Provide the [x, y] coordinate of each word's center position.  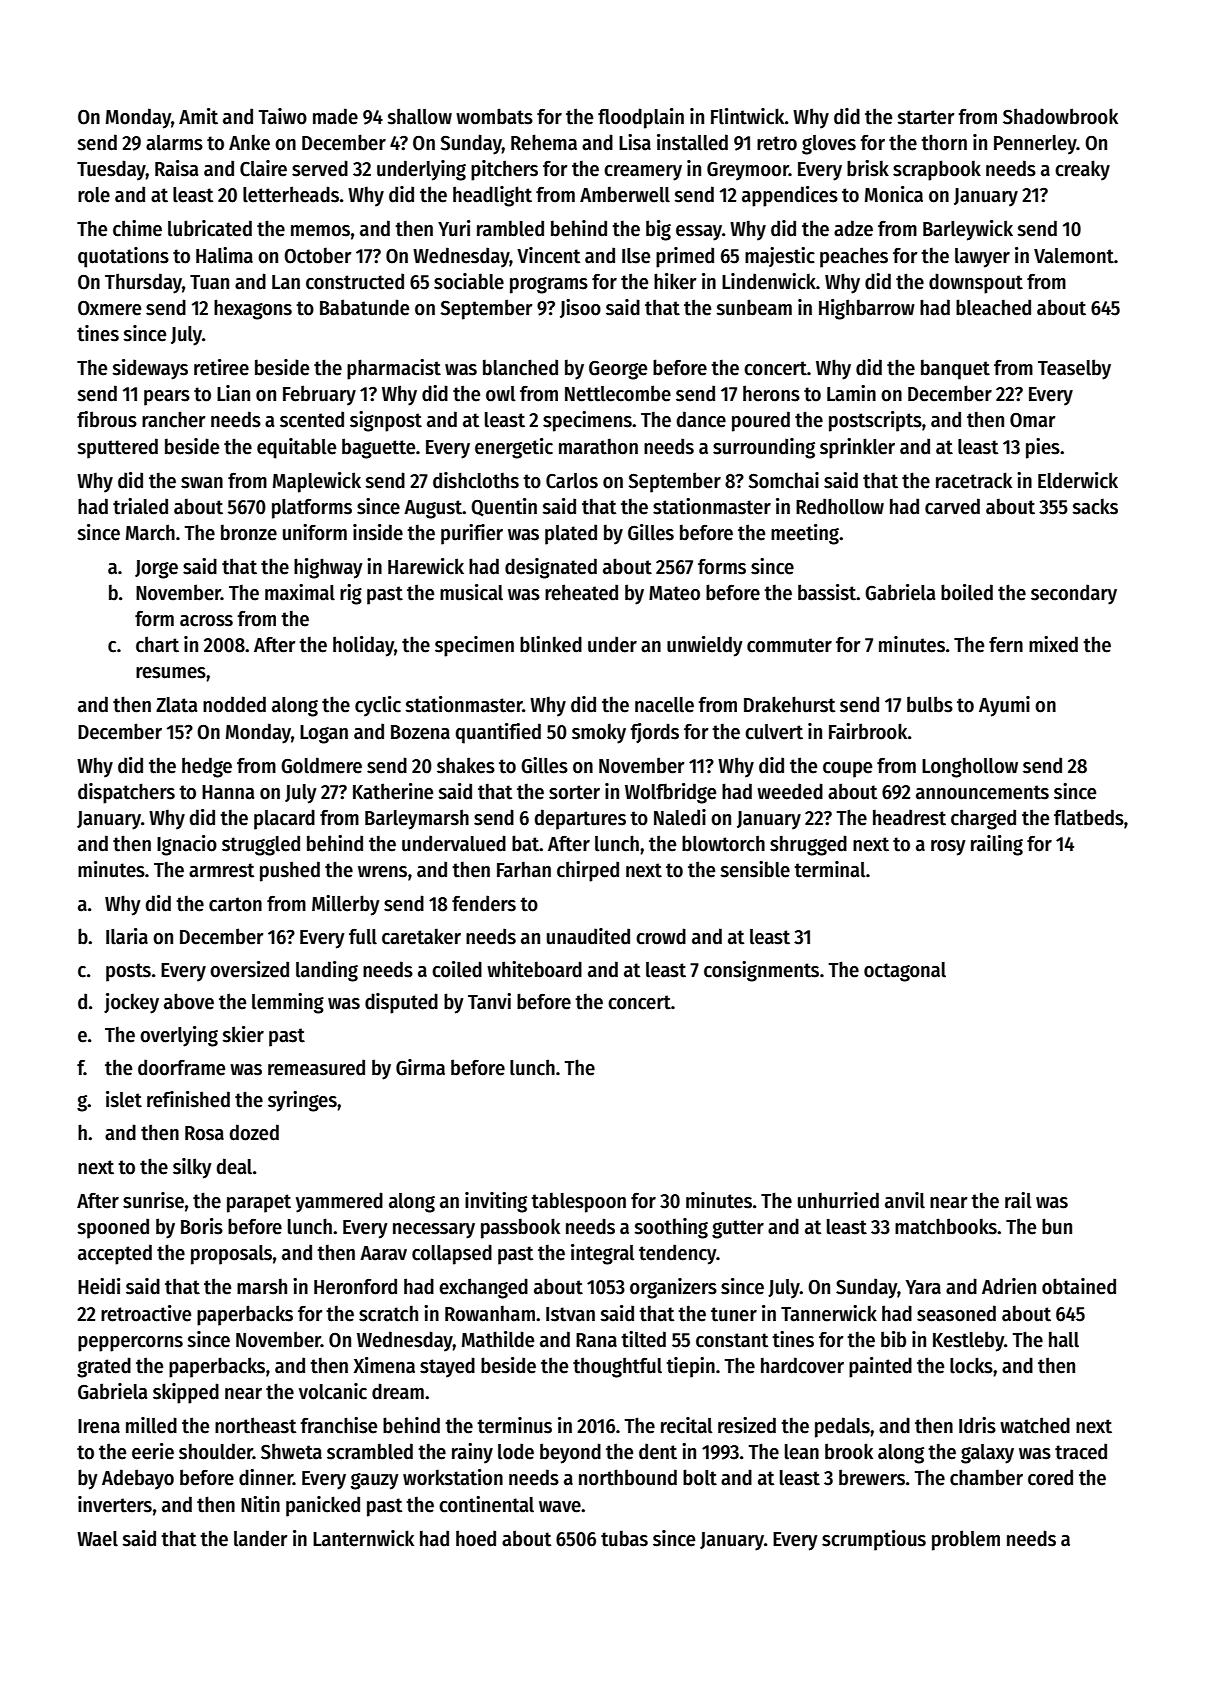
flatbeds [1089, 817]
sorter [574, 792]
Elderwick [1078, 480]
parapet [259, 1203]
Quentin [504, 507]
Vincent [548, 255]
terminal [830, 869]
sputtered [117, 448]
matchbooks [946, 1226]
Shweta [291, 1451]
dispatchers [126, 793]
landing [327, 971]
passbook [520, 1228]
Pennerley [1035, 145]
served [320, 168]
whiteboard [534, 969]
